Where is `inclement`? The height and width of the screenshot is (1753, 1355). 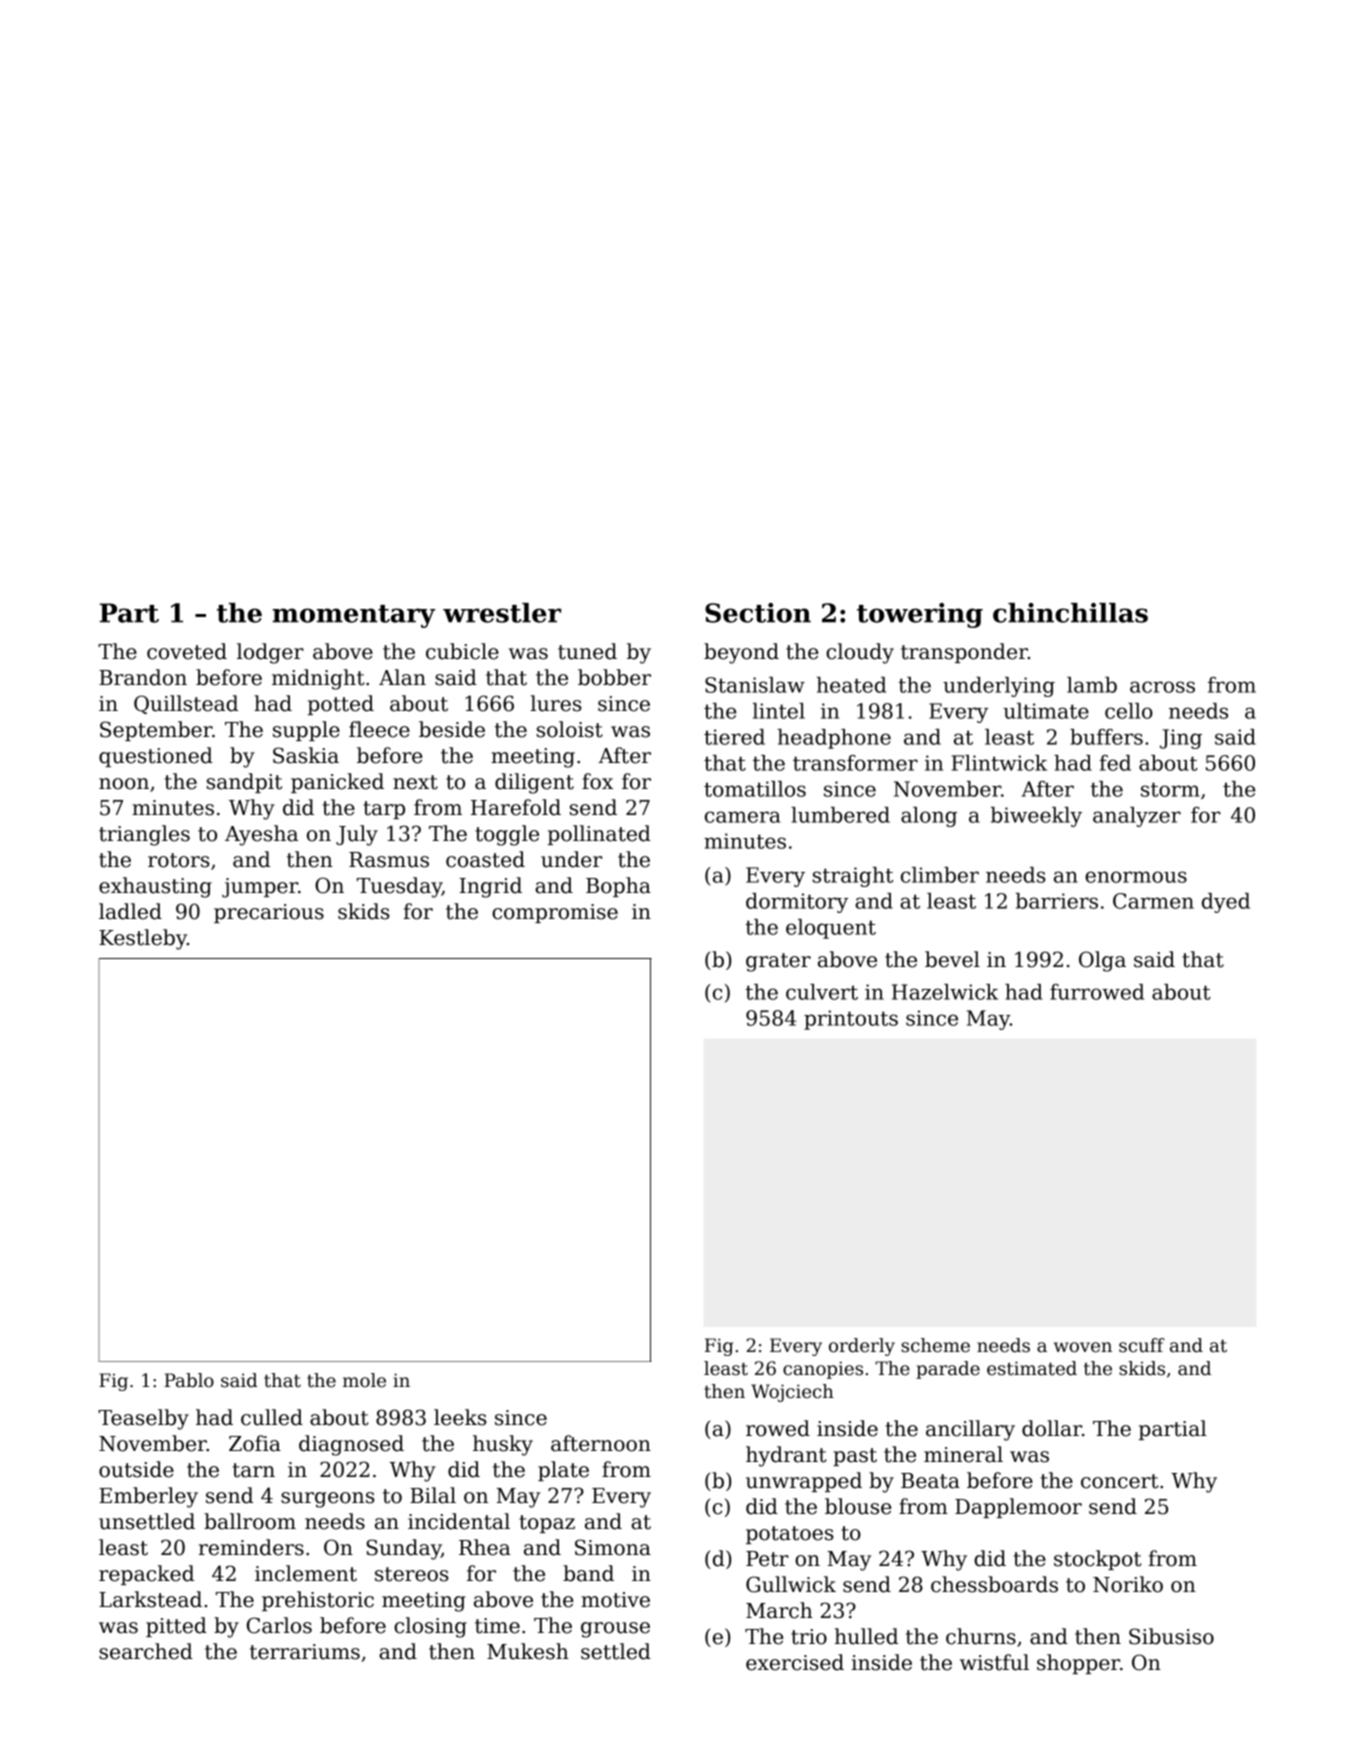
inclement is located at coordinates (306, 1573).
